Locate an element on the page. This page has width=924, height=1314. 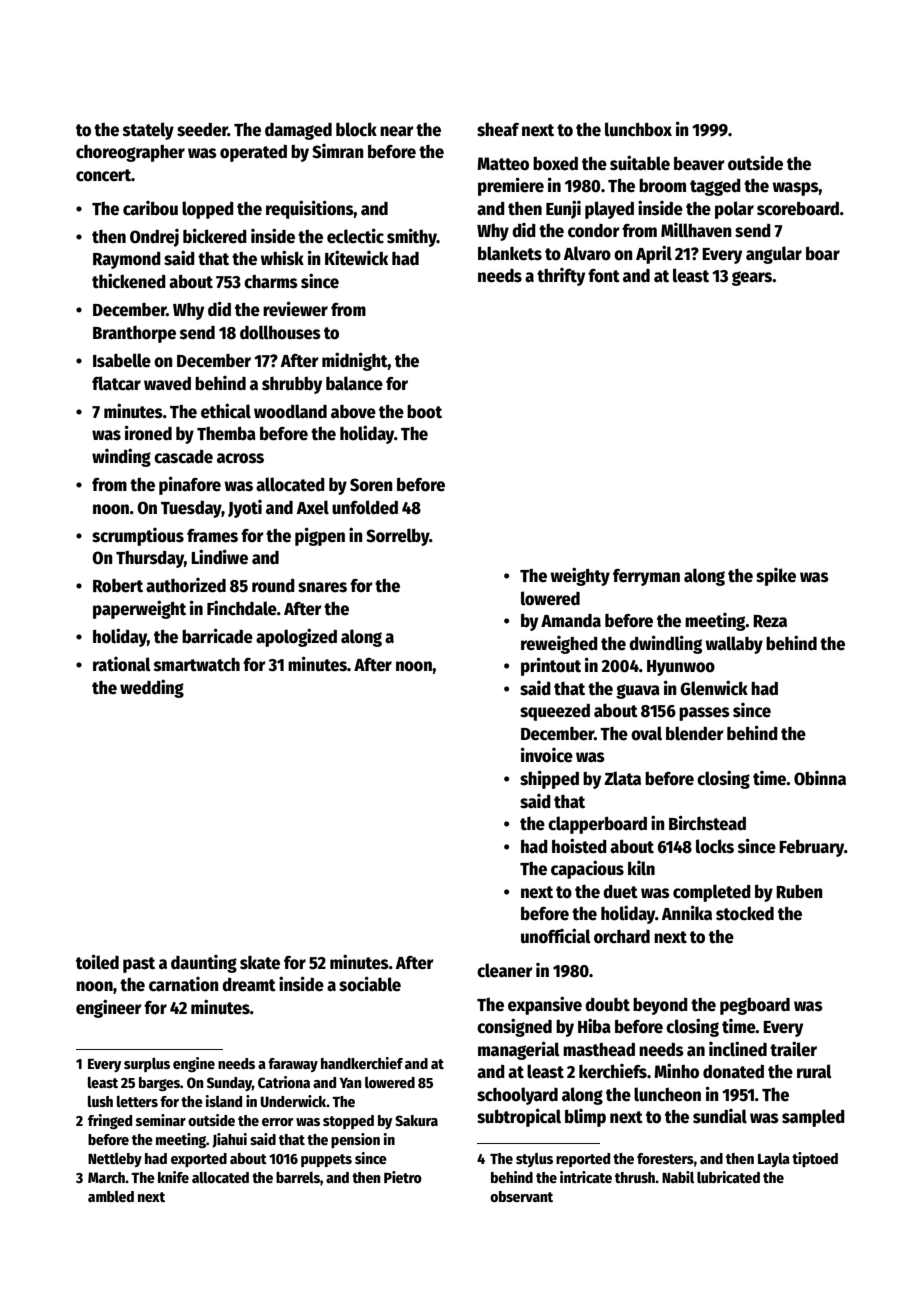
stately is located at coordinates (148, 131).
